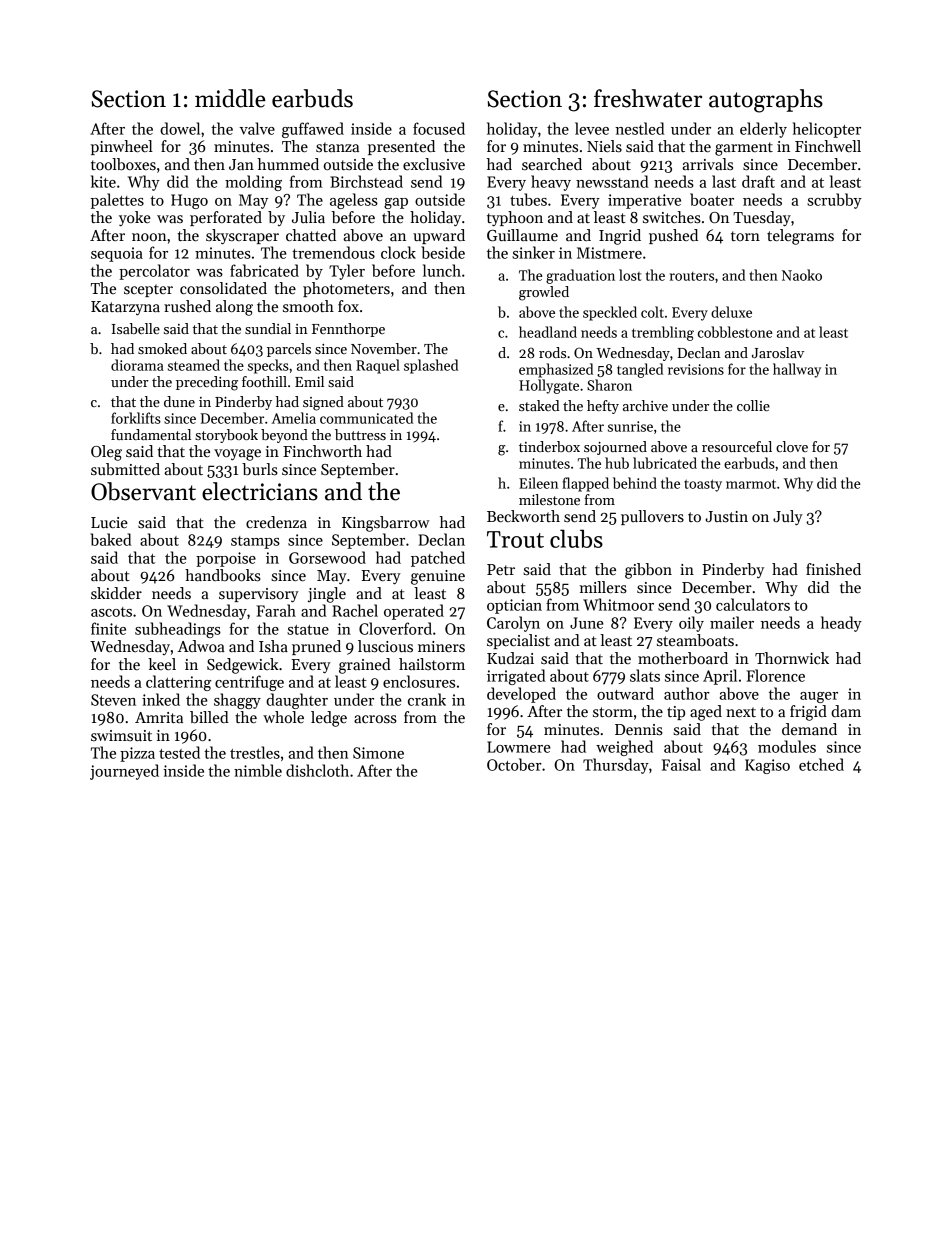 Image resolution: width=952 pixels, height=1233 pixels. Describe the element at coordinates (539, 405) in the screenshot. I see `staked` at that location.
